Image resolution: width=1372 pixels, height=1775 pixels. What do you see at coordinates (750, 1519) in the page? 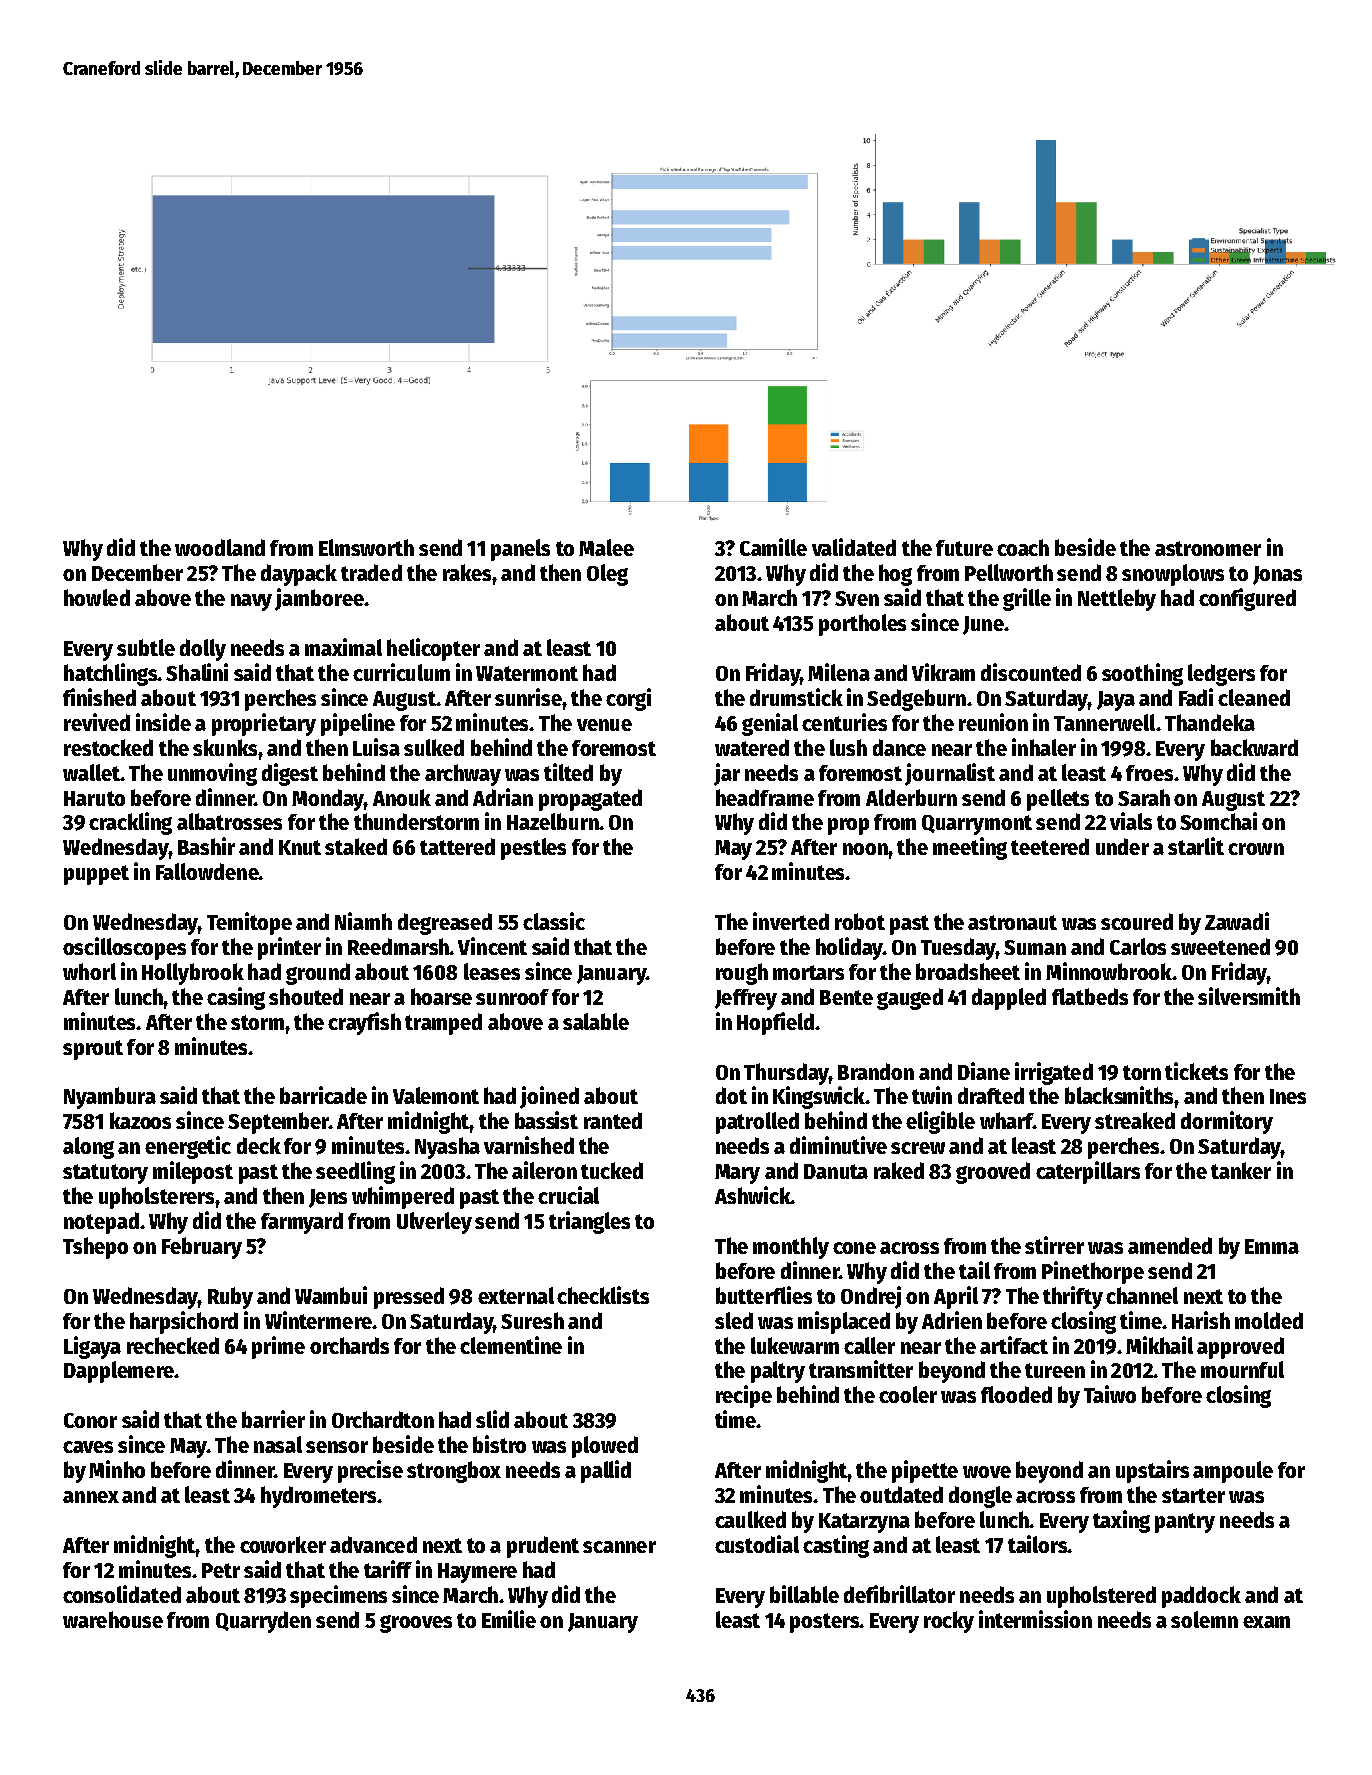
I see `caulked` at bounding box center [750, 1519].
